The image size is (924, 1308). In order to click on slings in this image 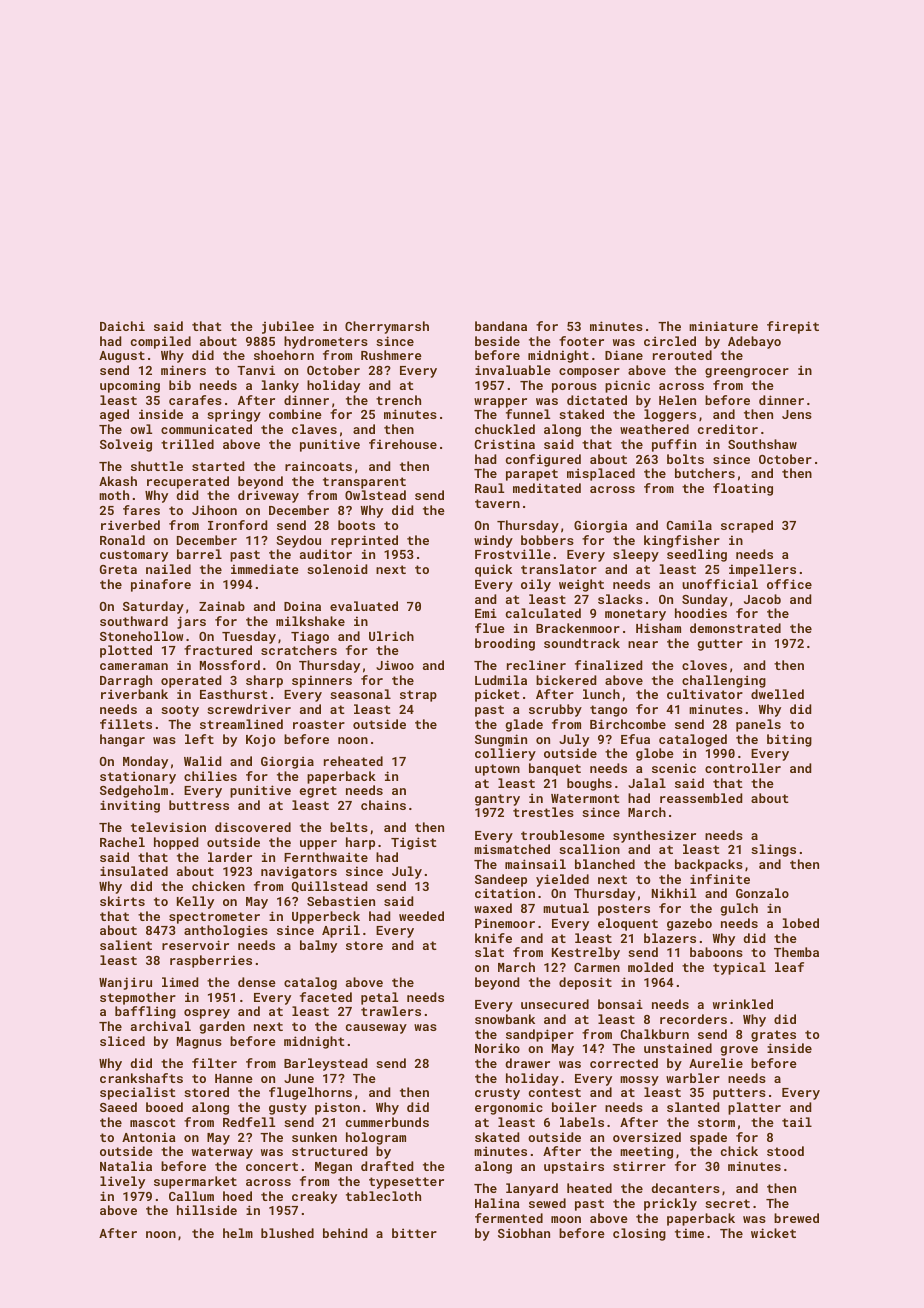, I will do `click(773, 850)`.
